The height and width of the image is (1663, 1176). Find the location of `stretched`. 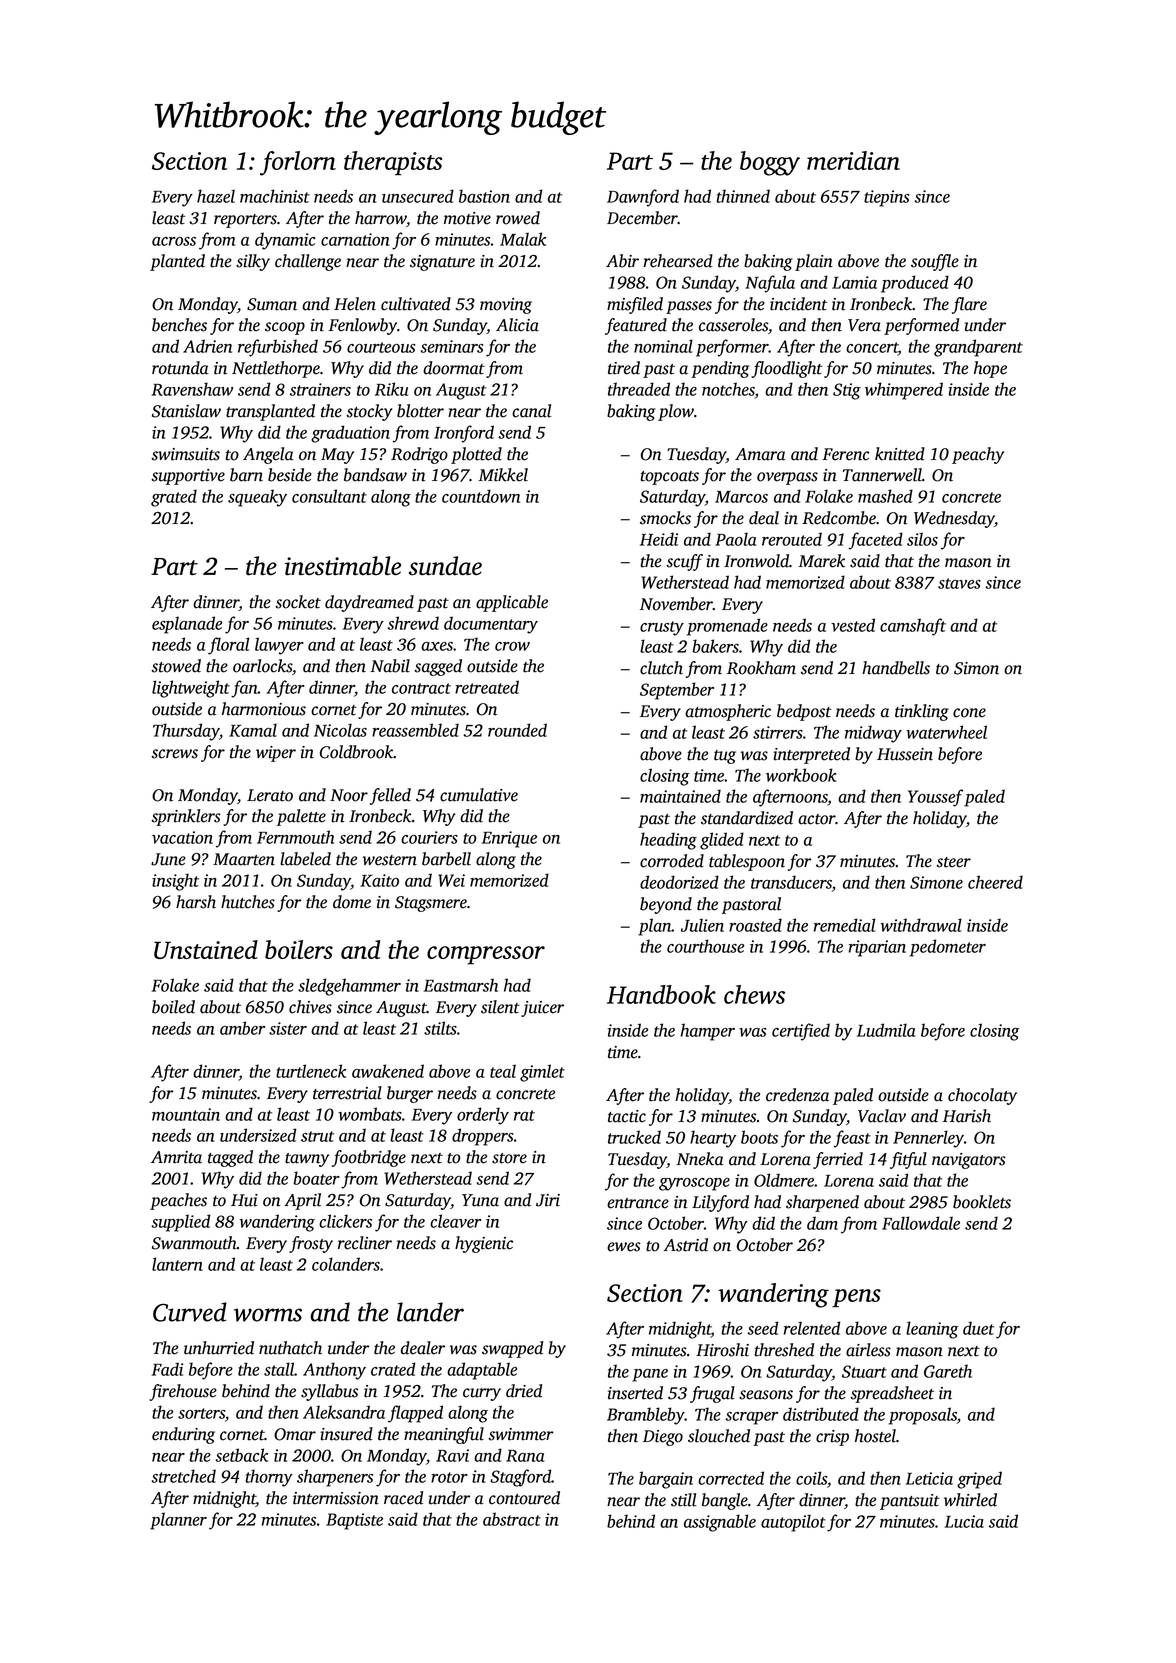

stretched is located at coordinates (183, 1476).
